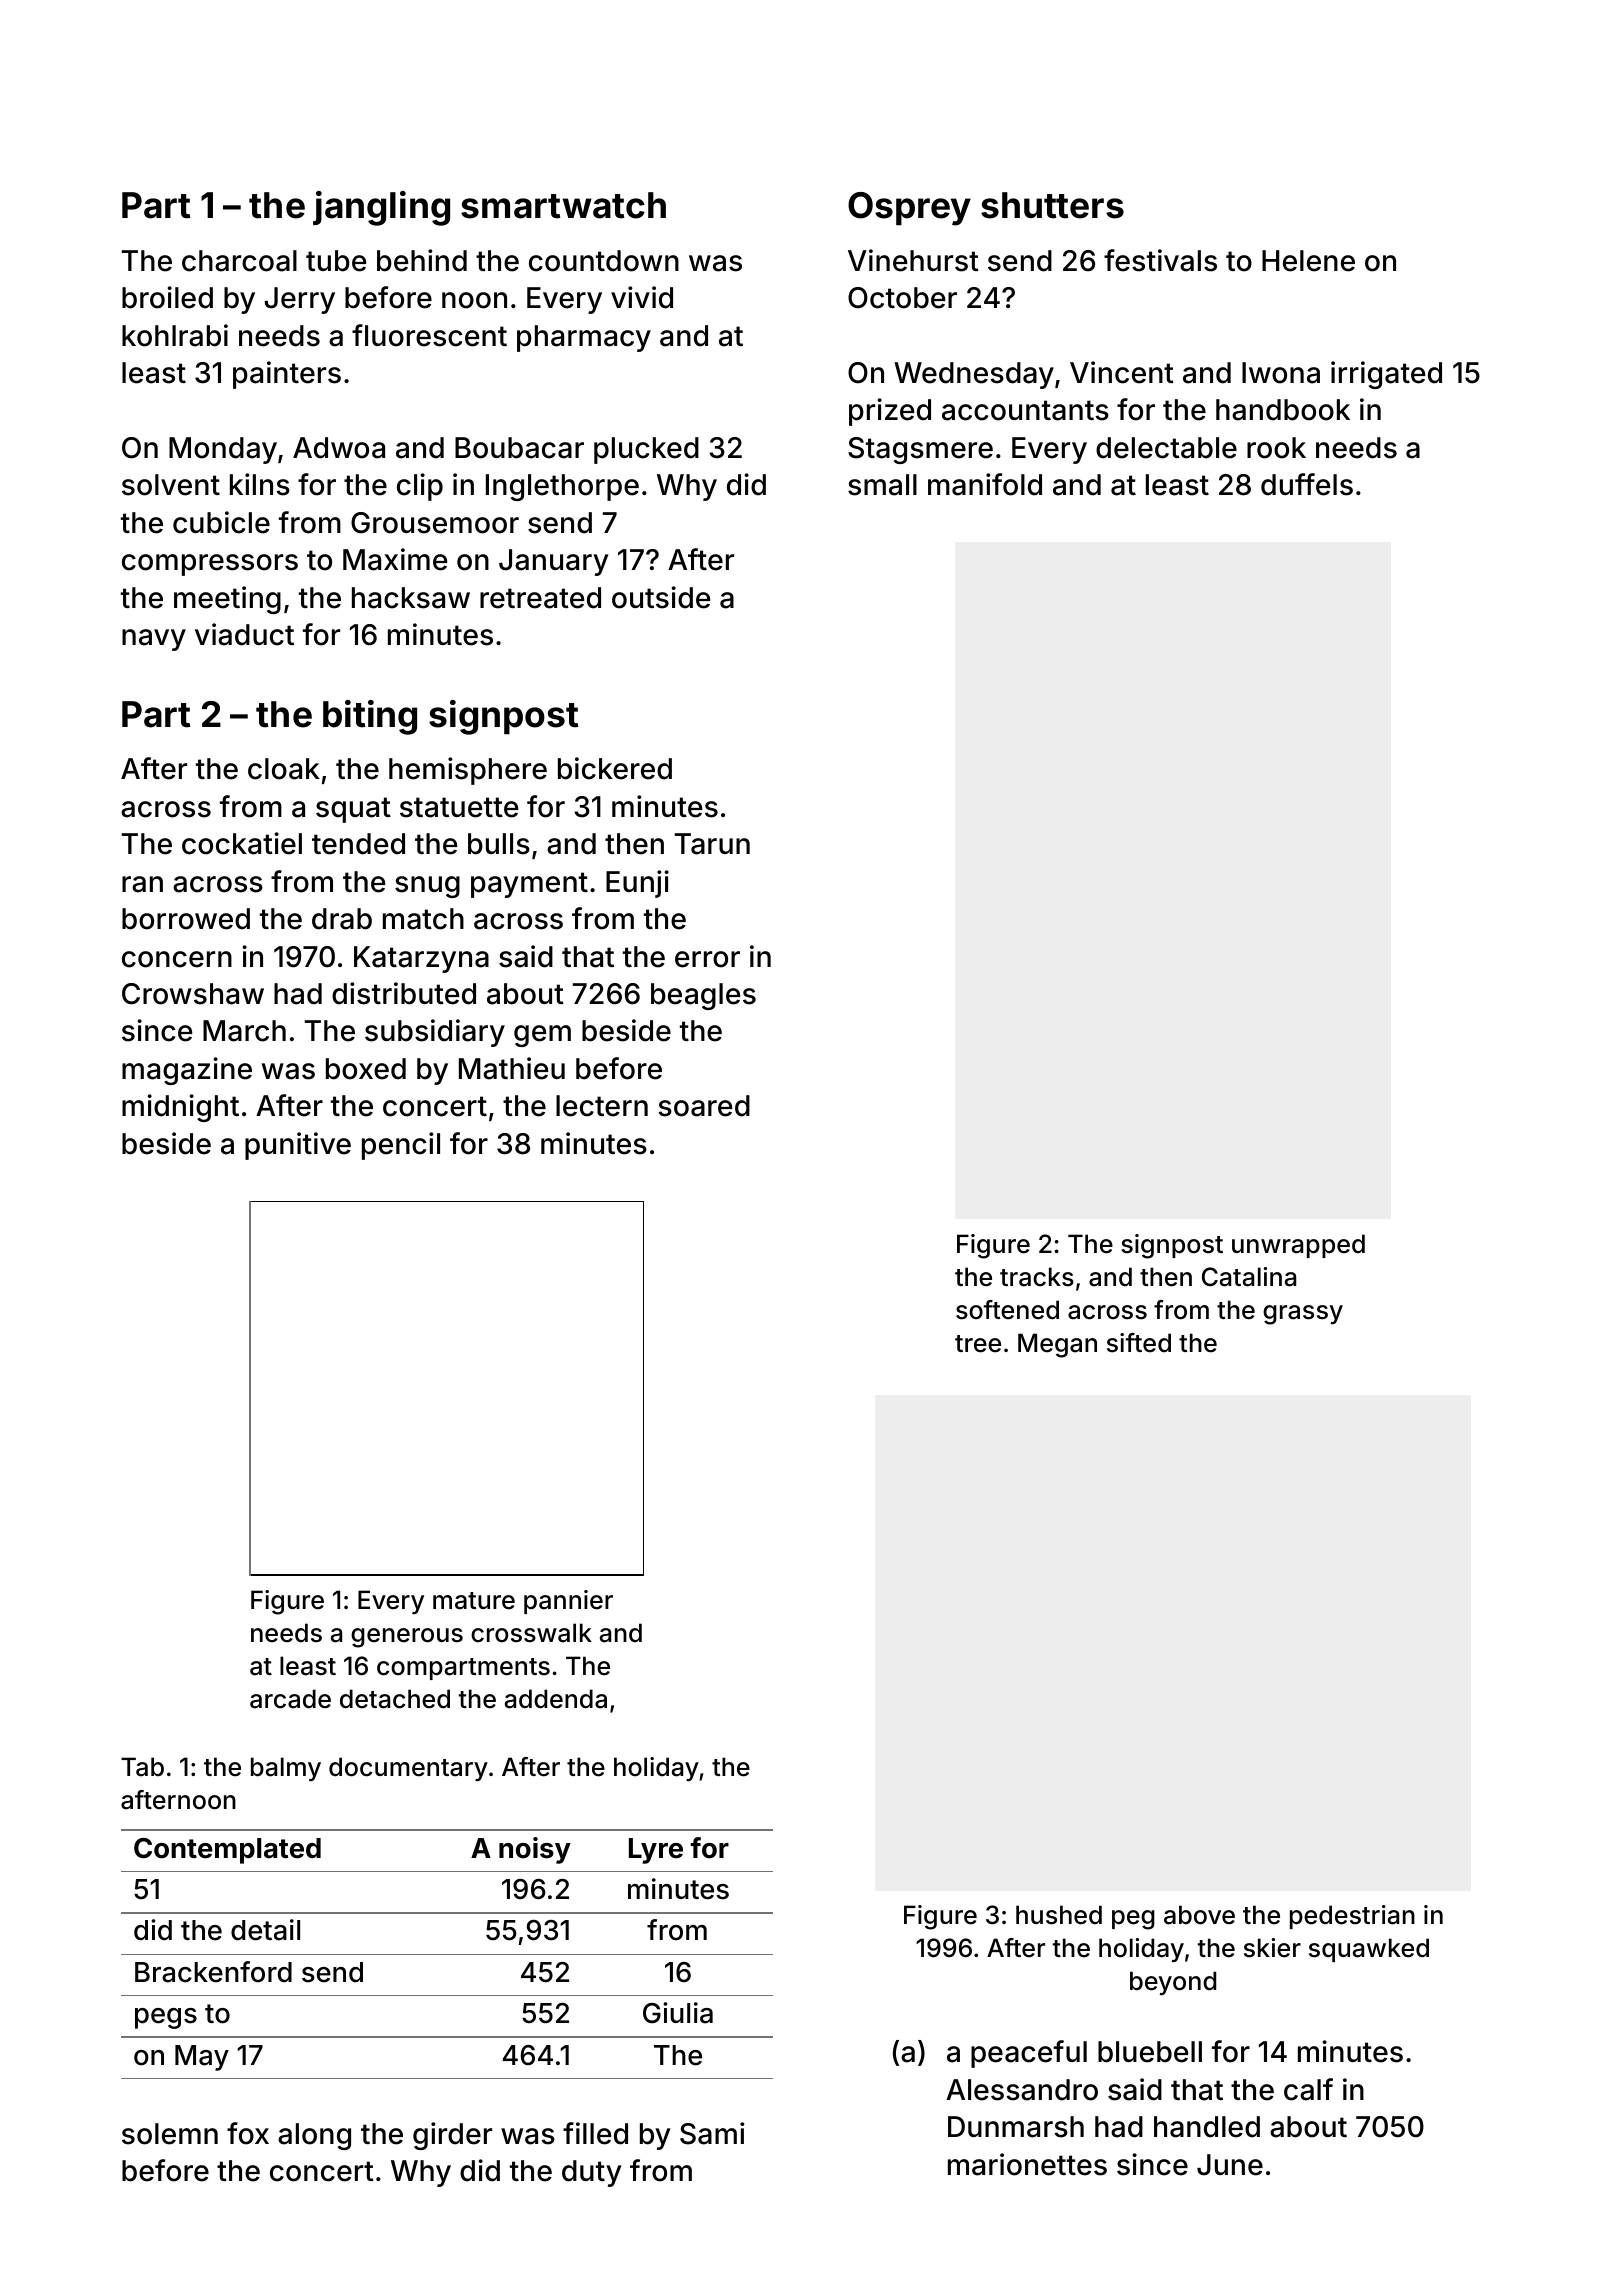 This screenshot has height=2292, width=1620. Describe the element at coordinates (712, 844) in the screenshot. I see `Tarun` at that location.
